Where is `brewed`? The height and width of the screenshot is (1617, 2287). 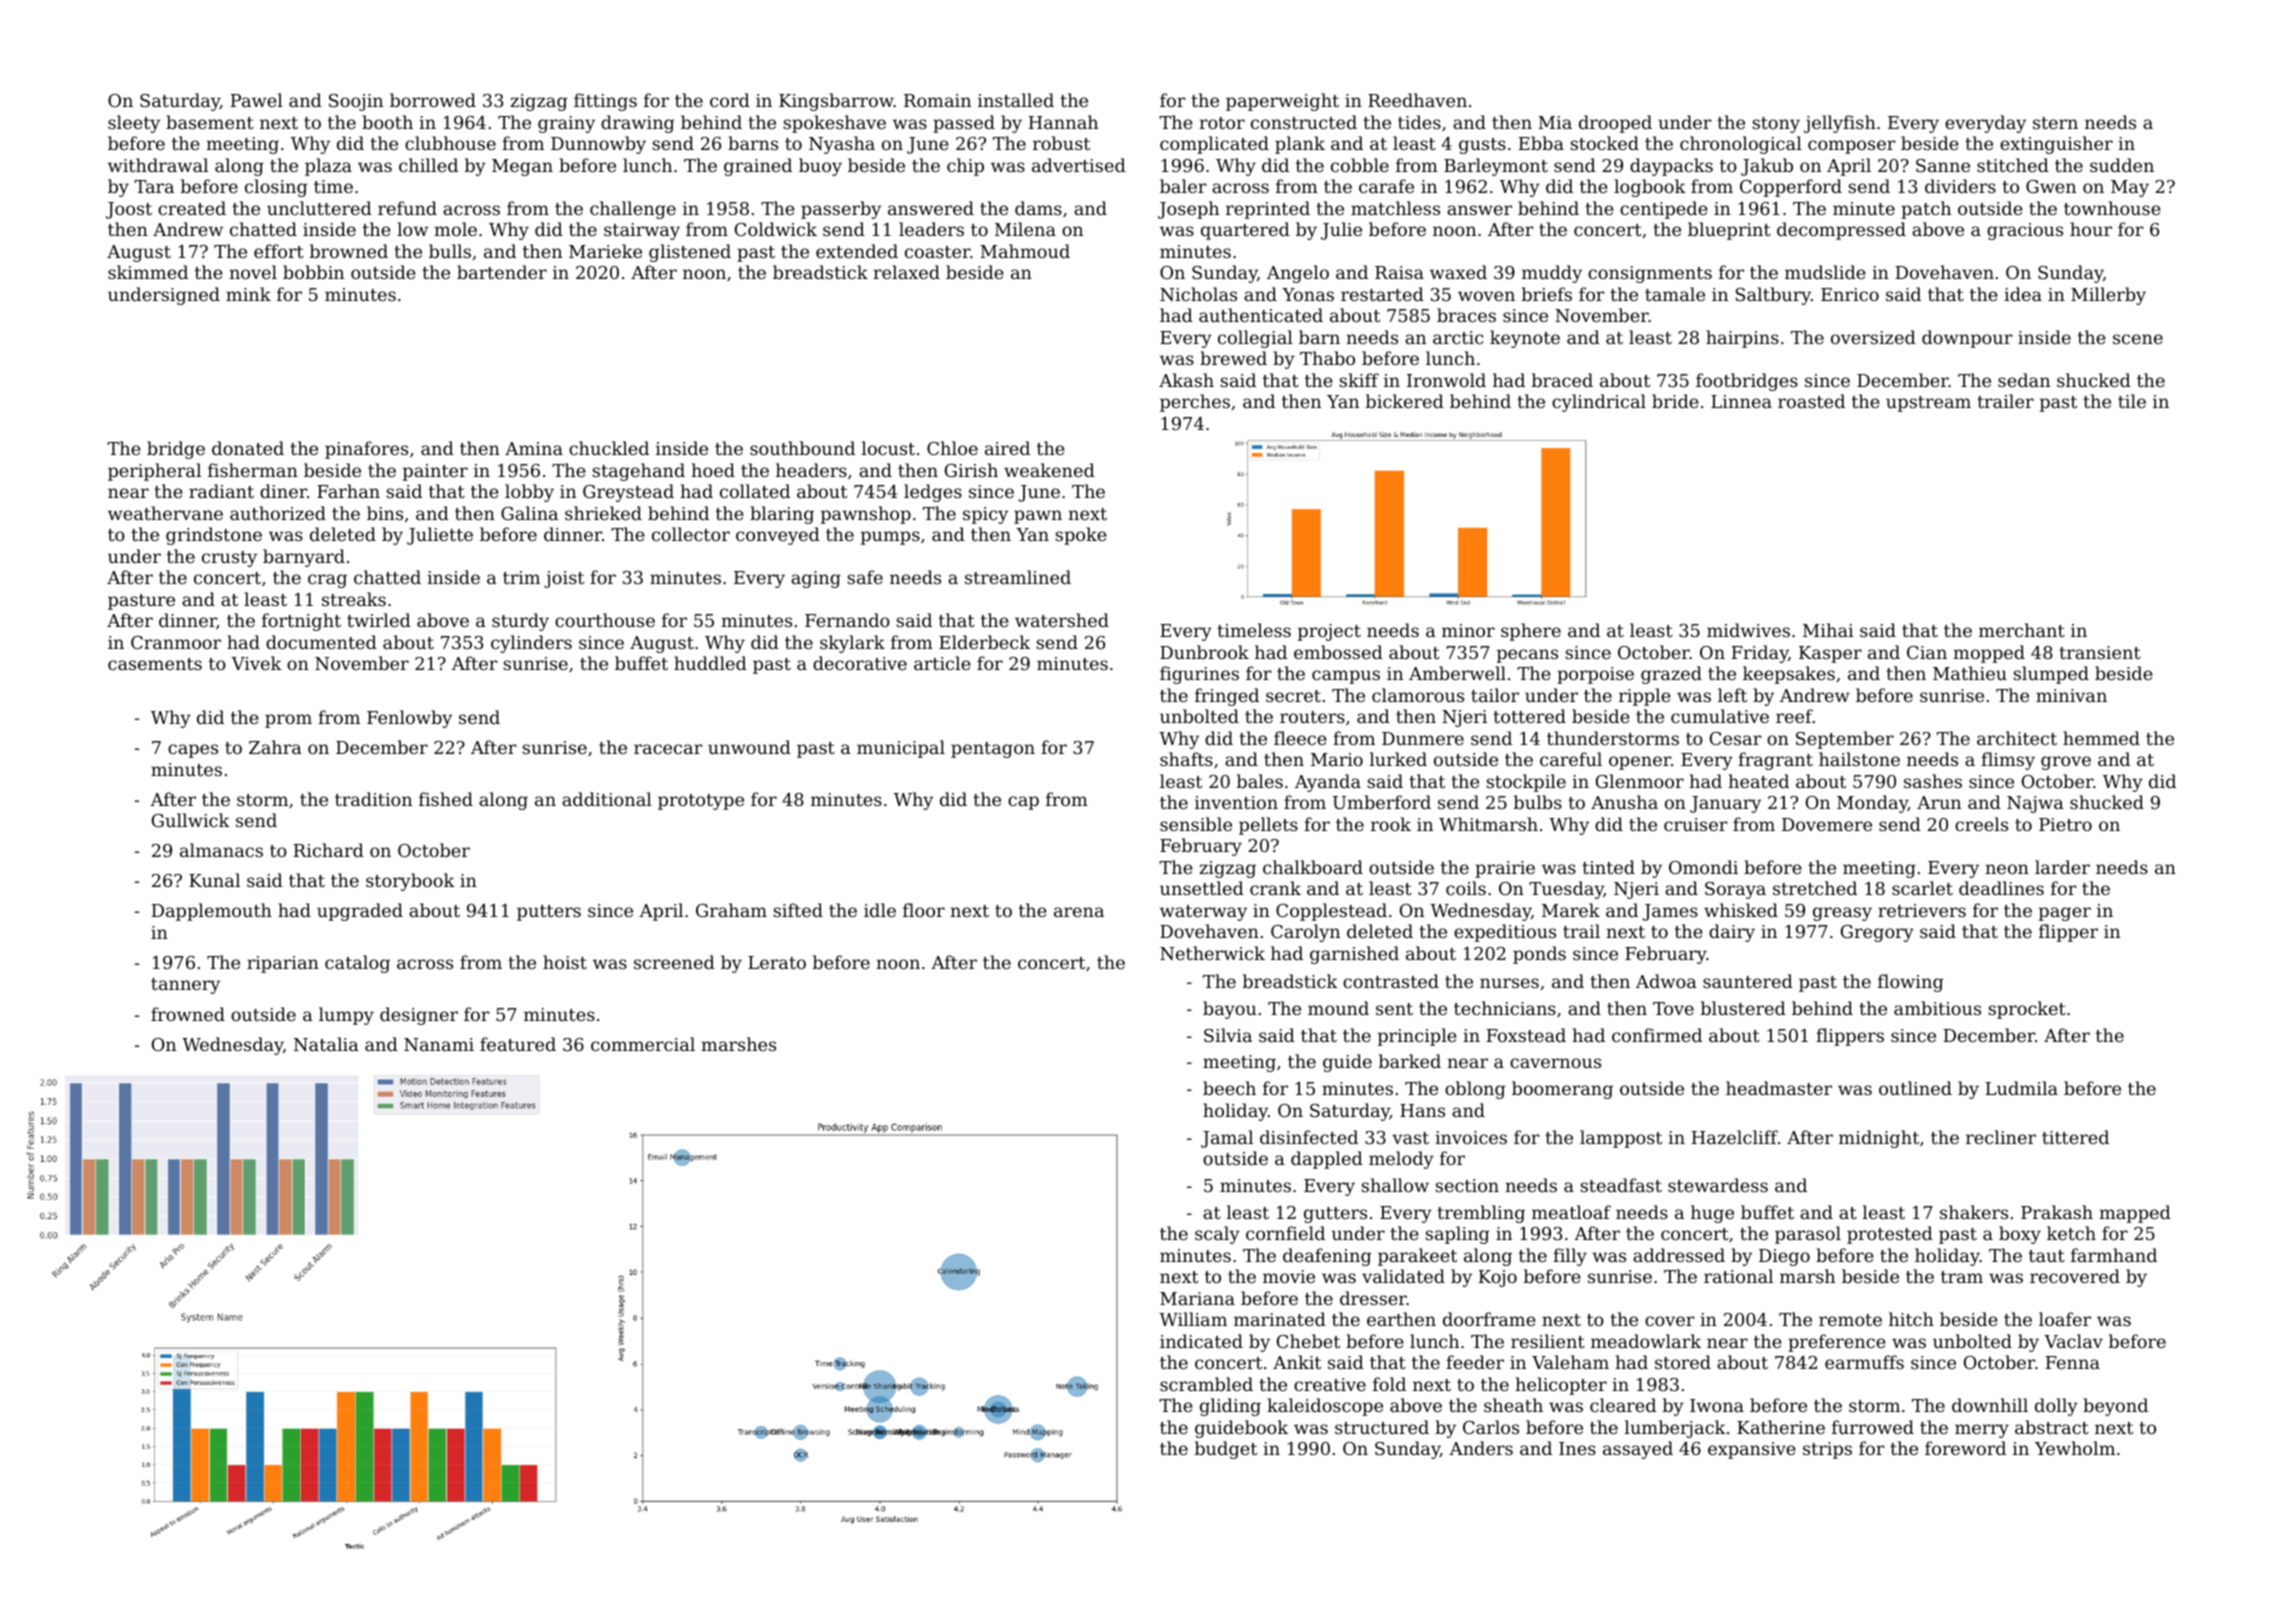
brewed is located at coordinates (1233, 358).
